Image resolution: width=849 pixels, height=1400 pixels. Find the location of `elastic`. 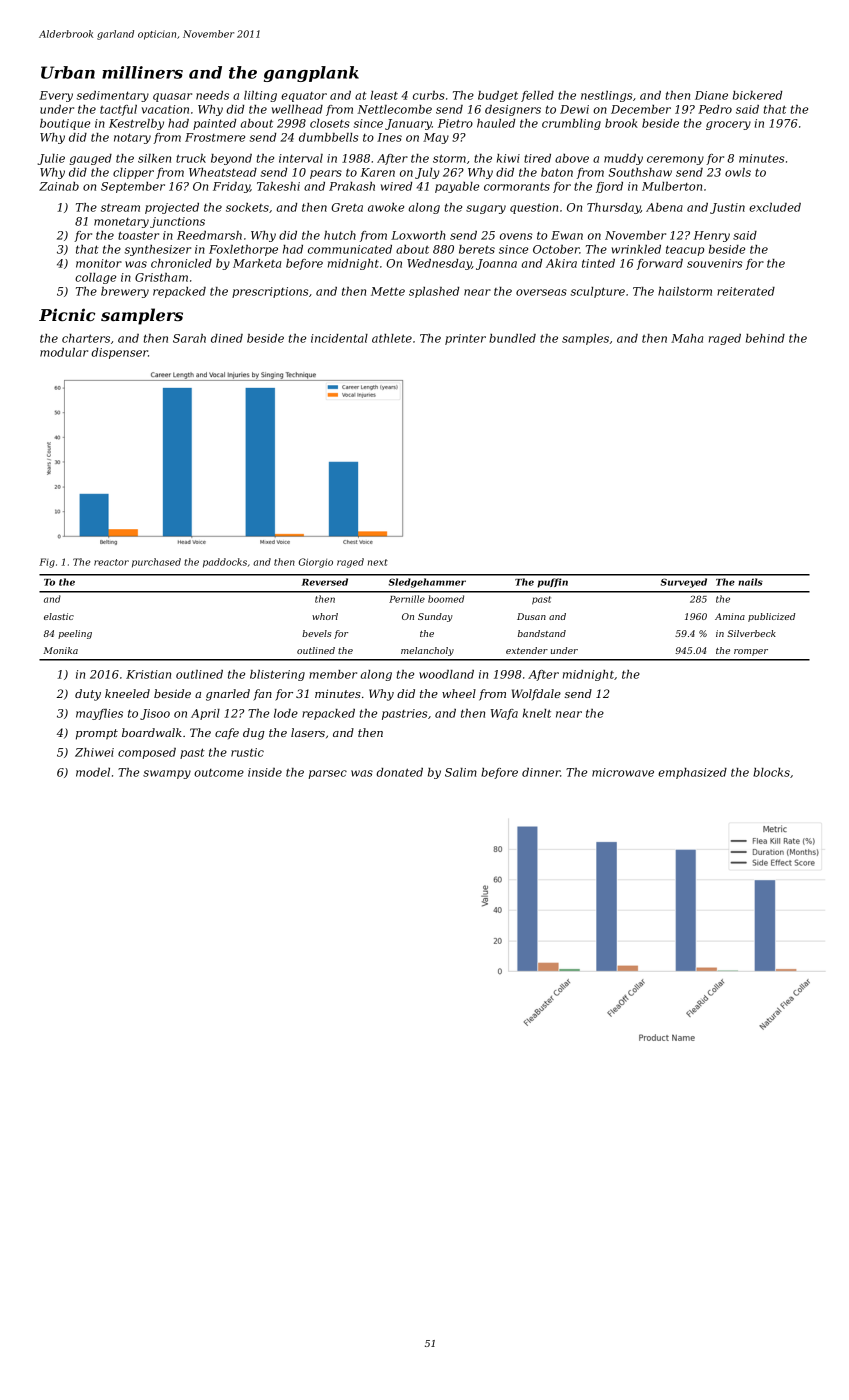

elastic is located at coordinates (59, 616).
